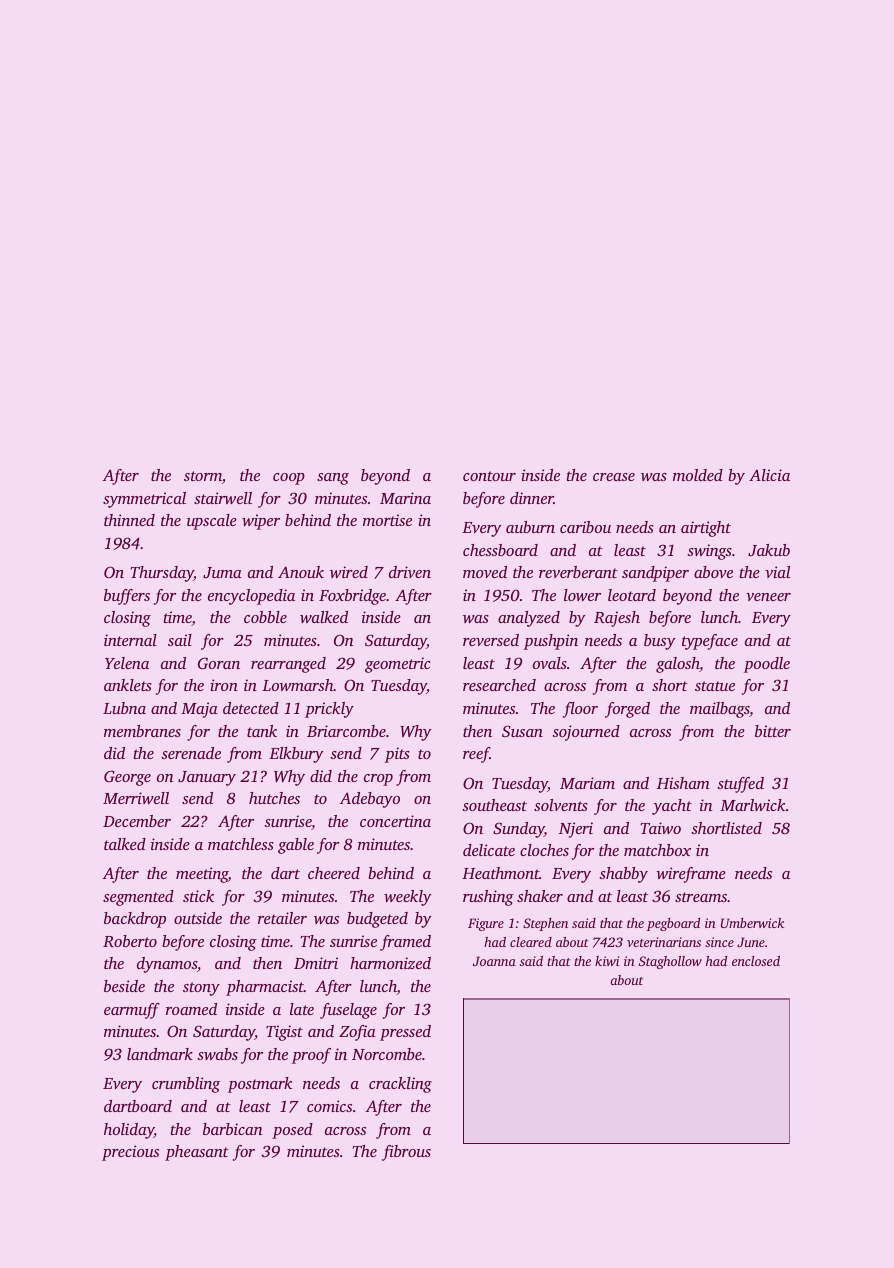 This screenshot has width=894, height=1268. I want to click on veneer, so click(768, 597).
